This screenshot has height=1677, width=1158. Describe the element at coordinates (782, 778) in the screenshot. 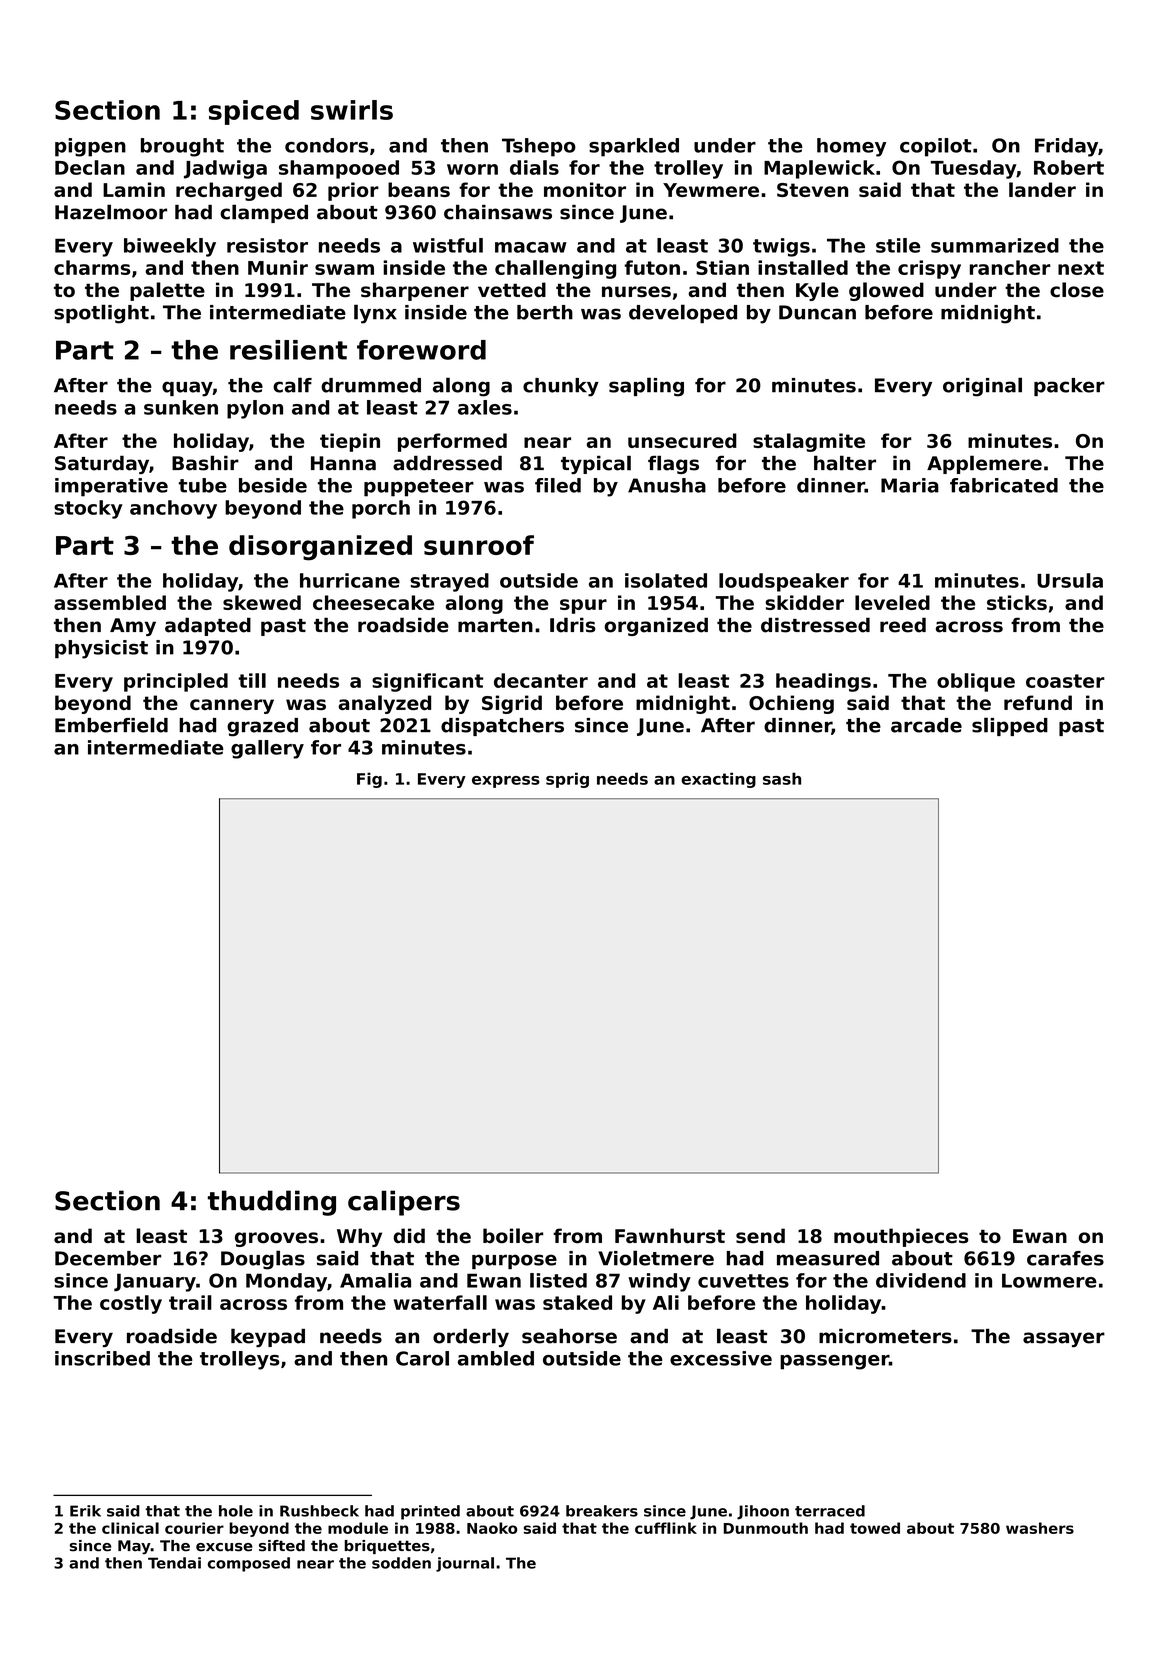

I see `sash` at that location.
